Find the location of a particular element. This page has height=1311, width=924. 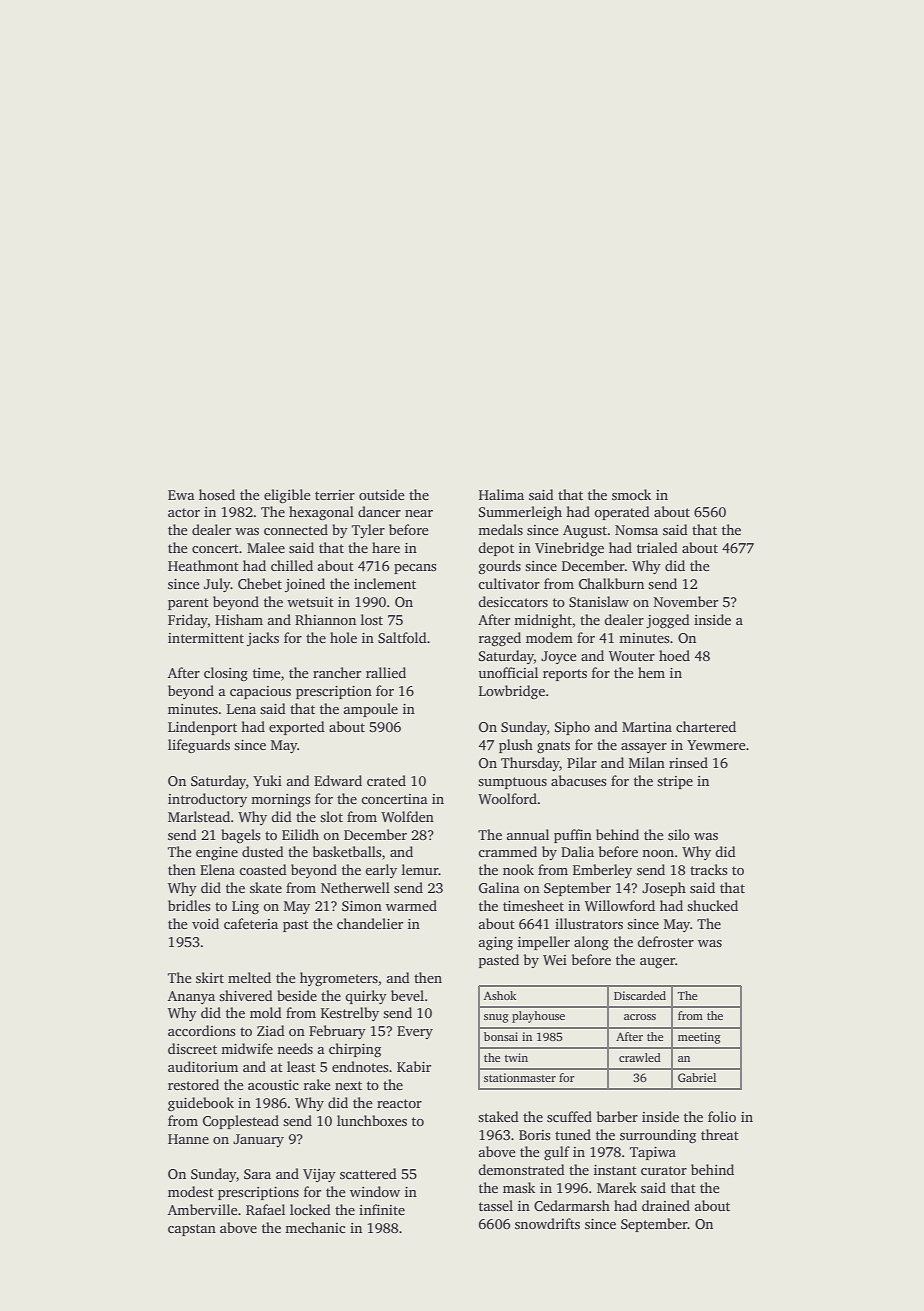

Halima is located at coordinates (501, 494).
